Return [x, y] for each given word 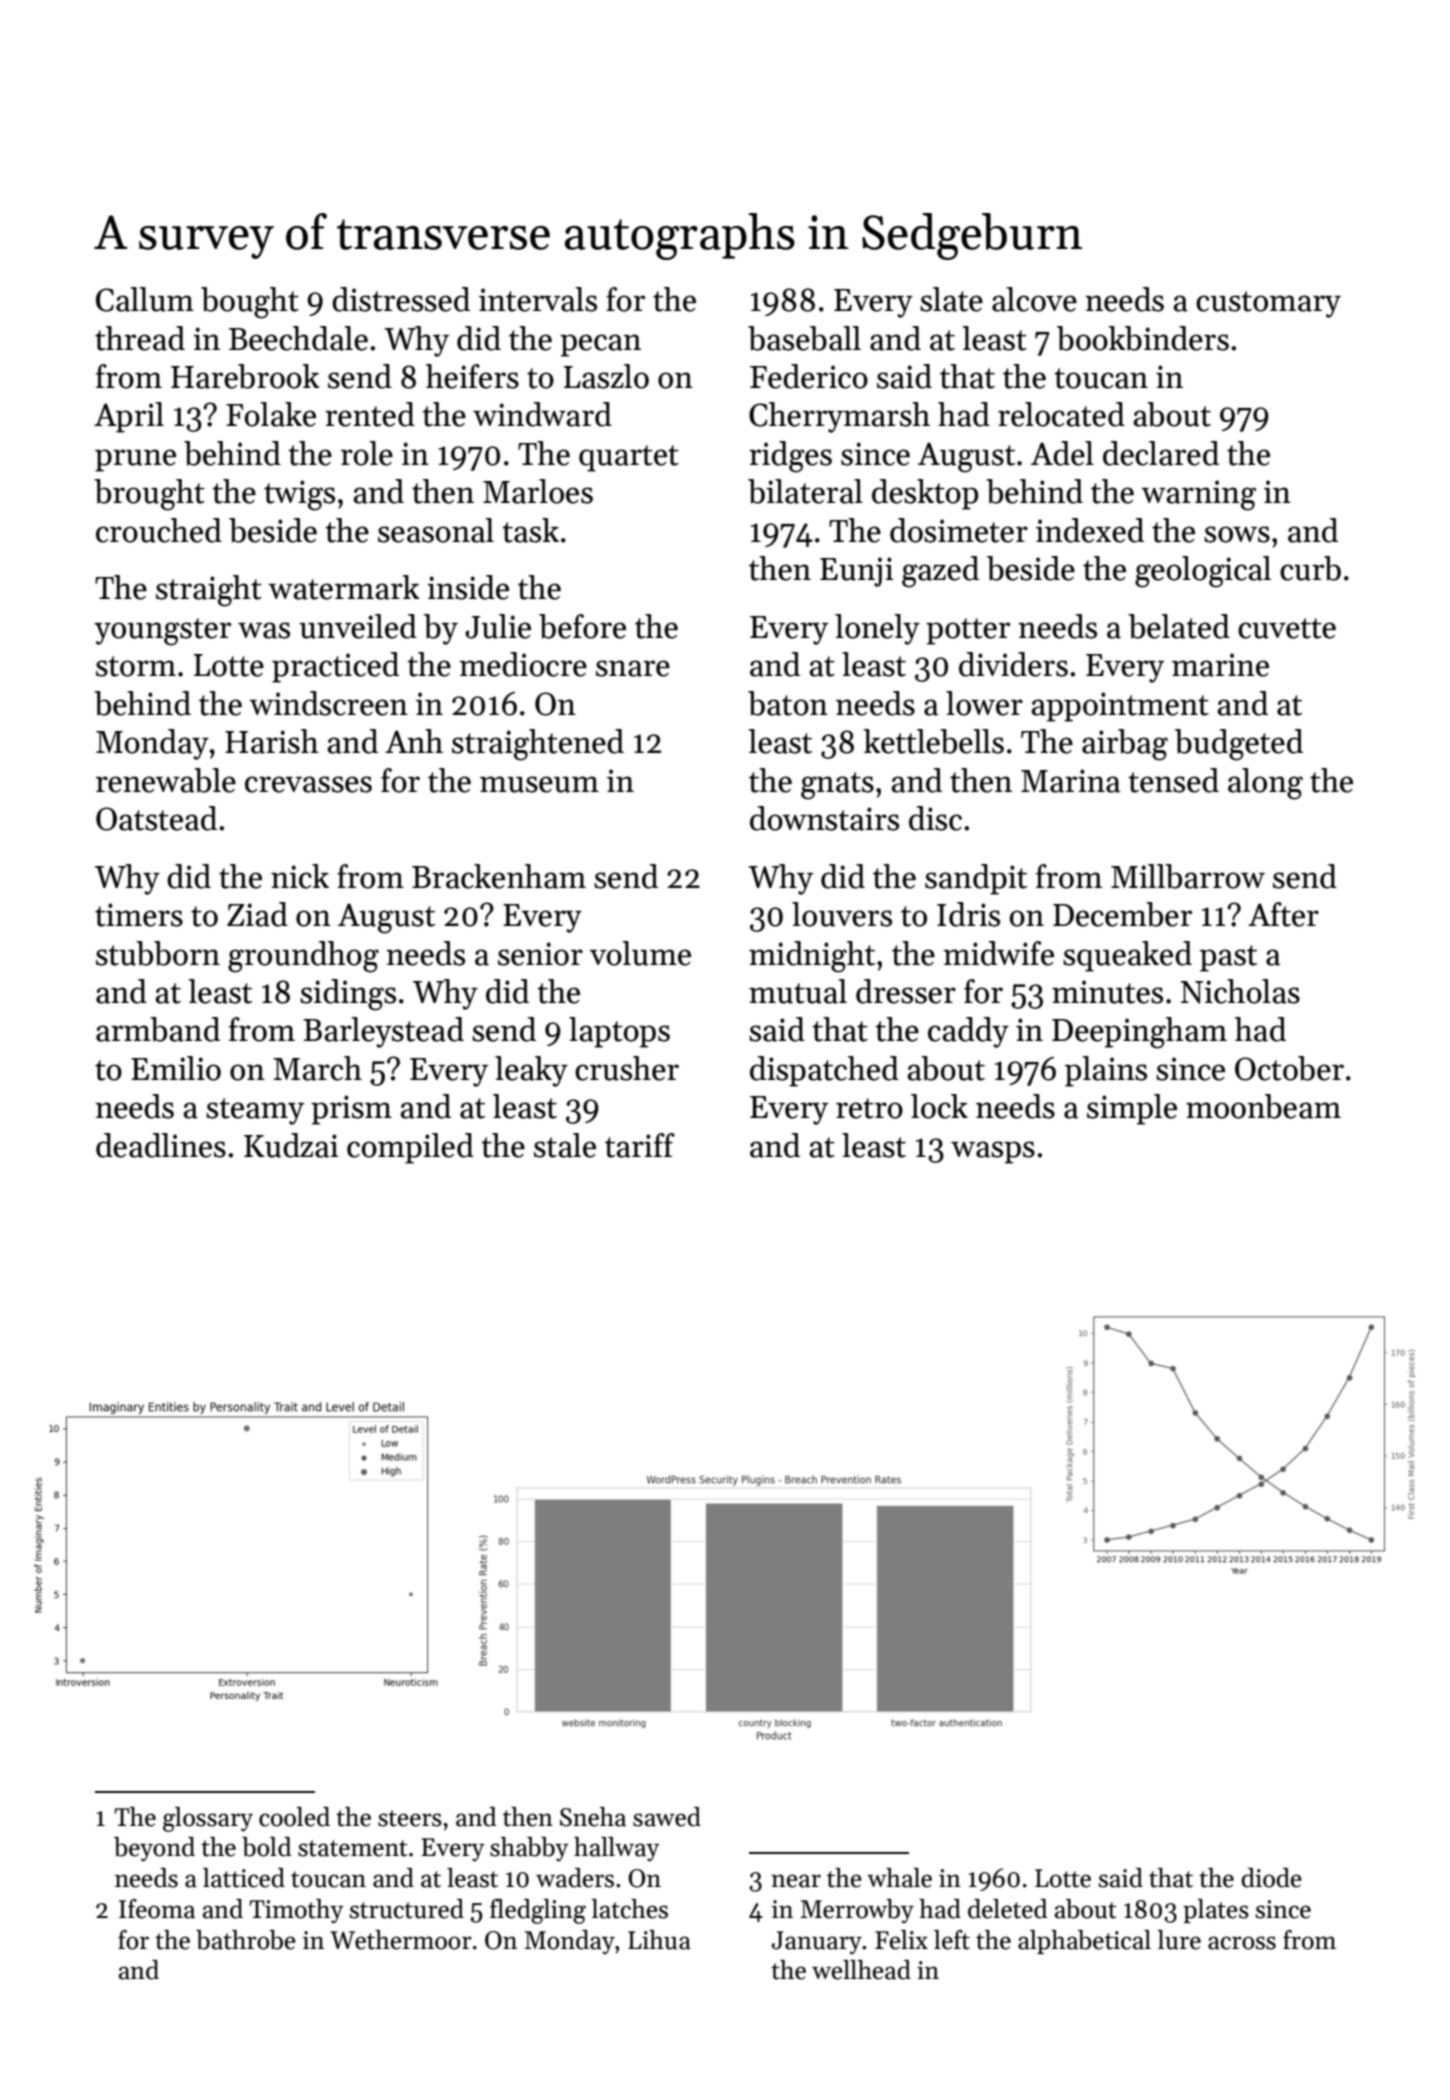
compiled [410, 1148]
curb [1310, 568]
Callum [145, 299]
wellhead [861, 1970]
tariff [640, 1145]
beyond [154, 1849]
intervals [538, 299]
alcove [1034, 299]
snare [633, 668]
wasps [993, 1152]
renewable [166, 780]
